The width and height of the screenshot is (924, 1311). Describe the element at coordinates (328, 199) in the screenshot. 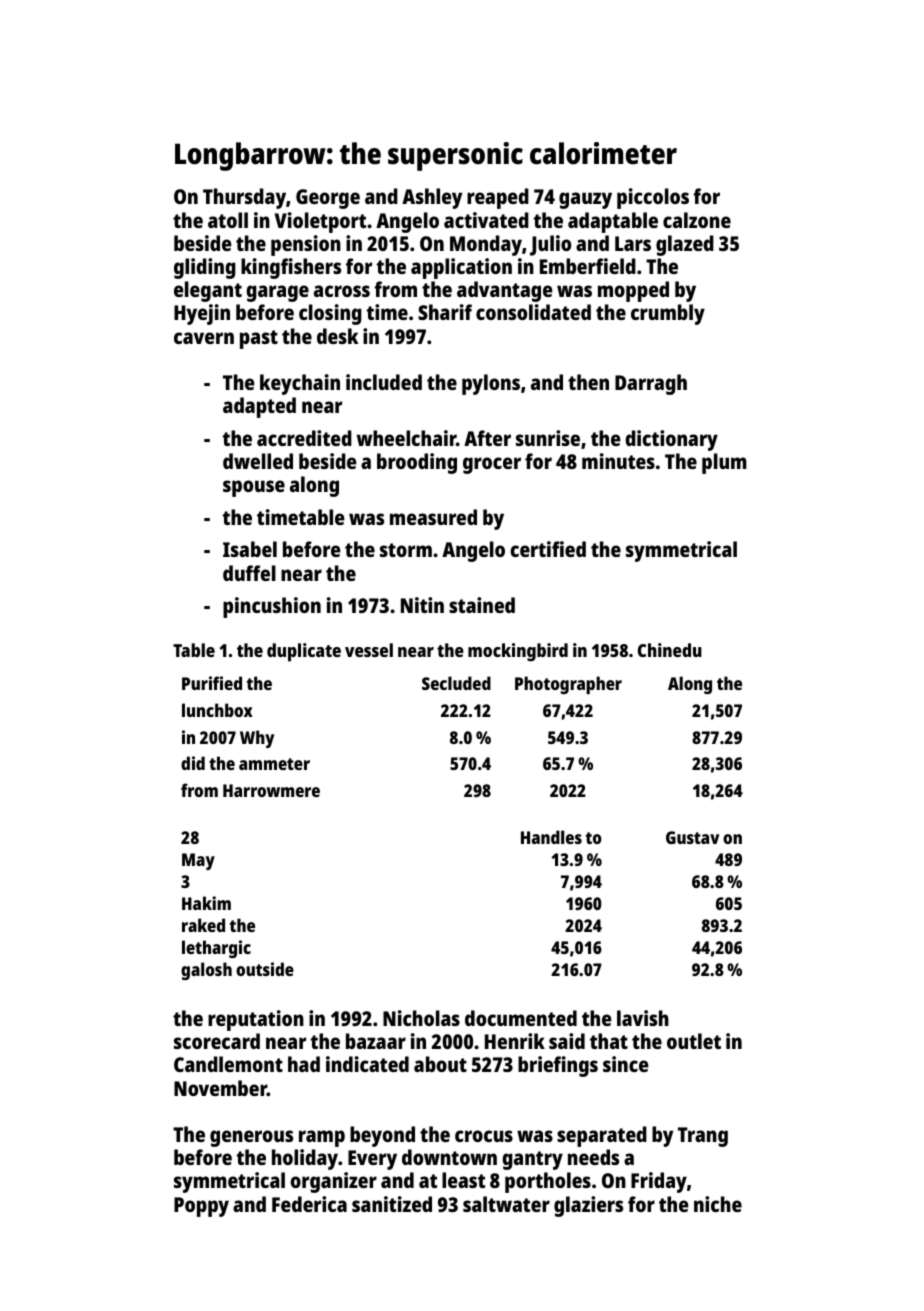

I see `George` at that location.
